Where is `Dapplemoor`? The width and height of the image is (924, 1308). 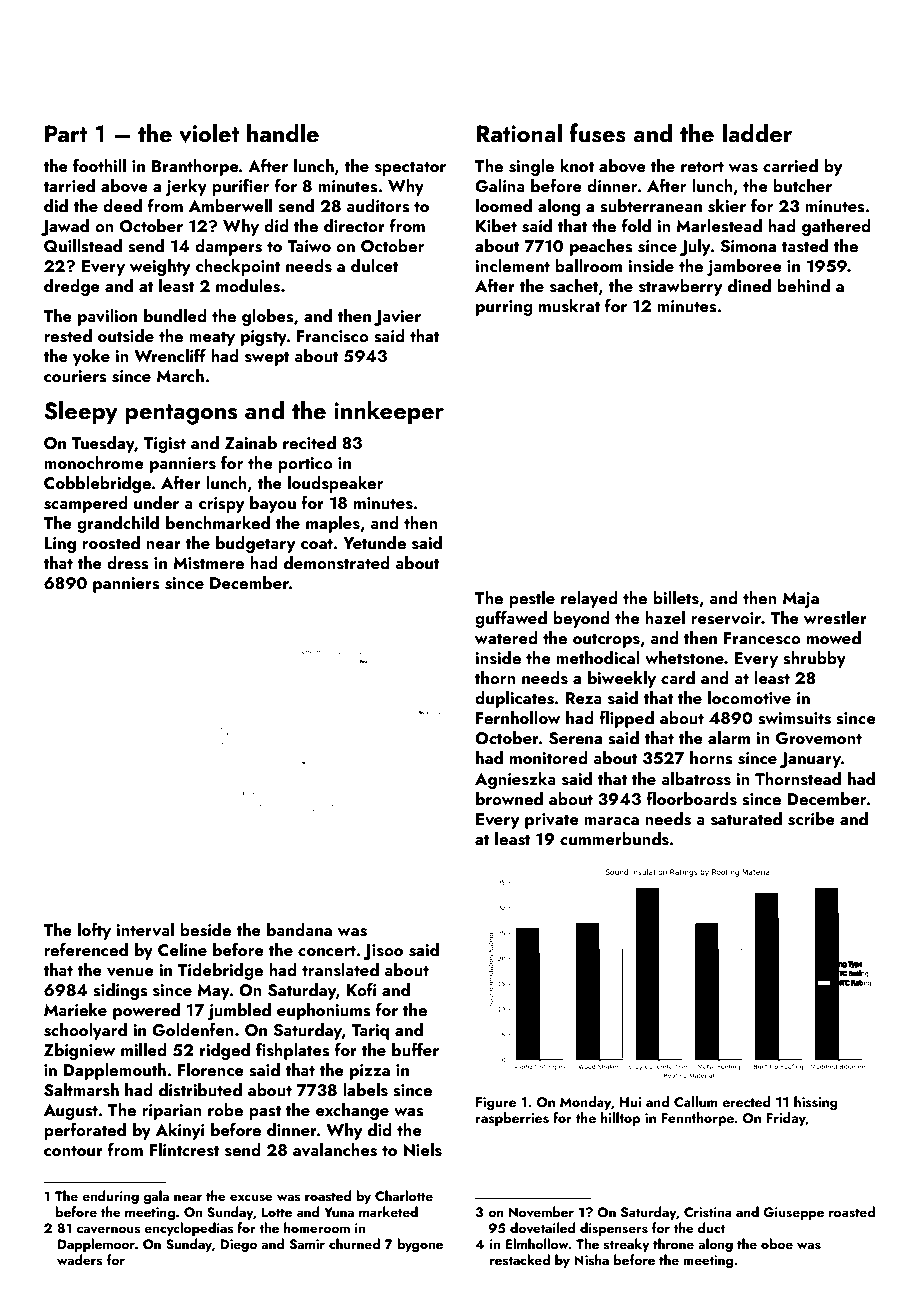
Dapplemoor is located at coordinates (96, 1245).
